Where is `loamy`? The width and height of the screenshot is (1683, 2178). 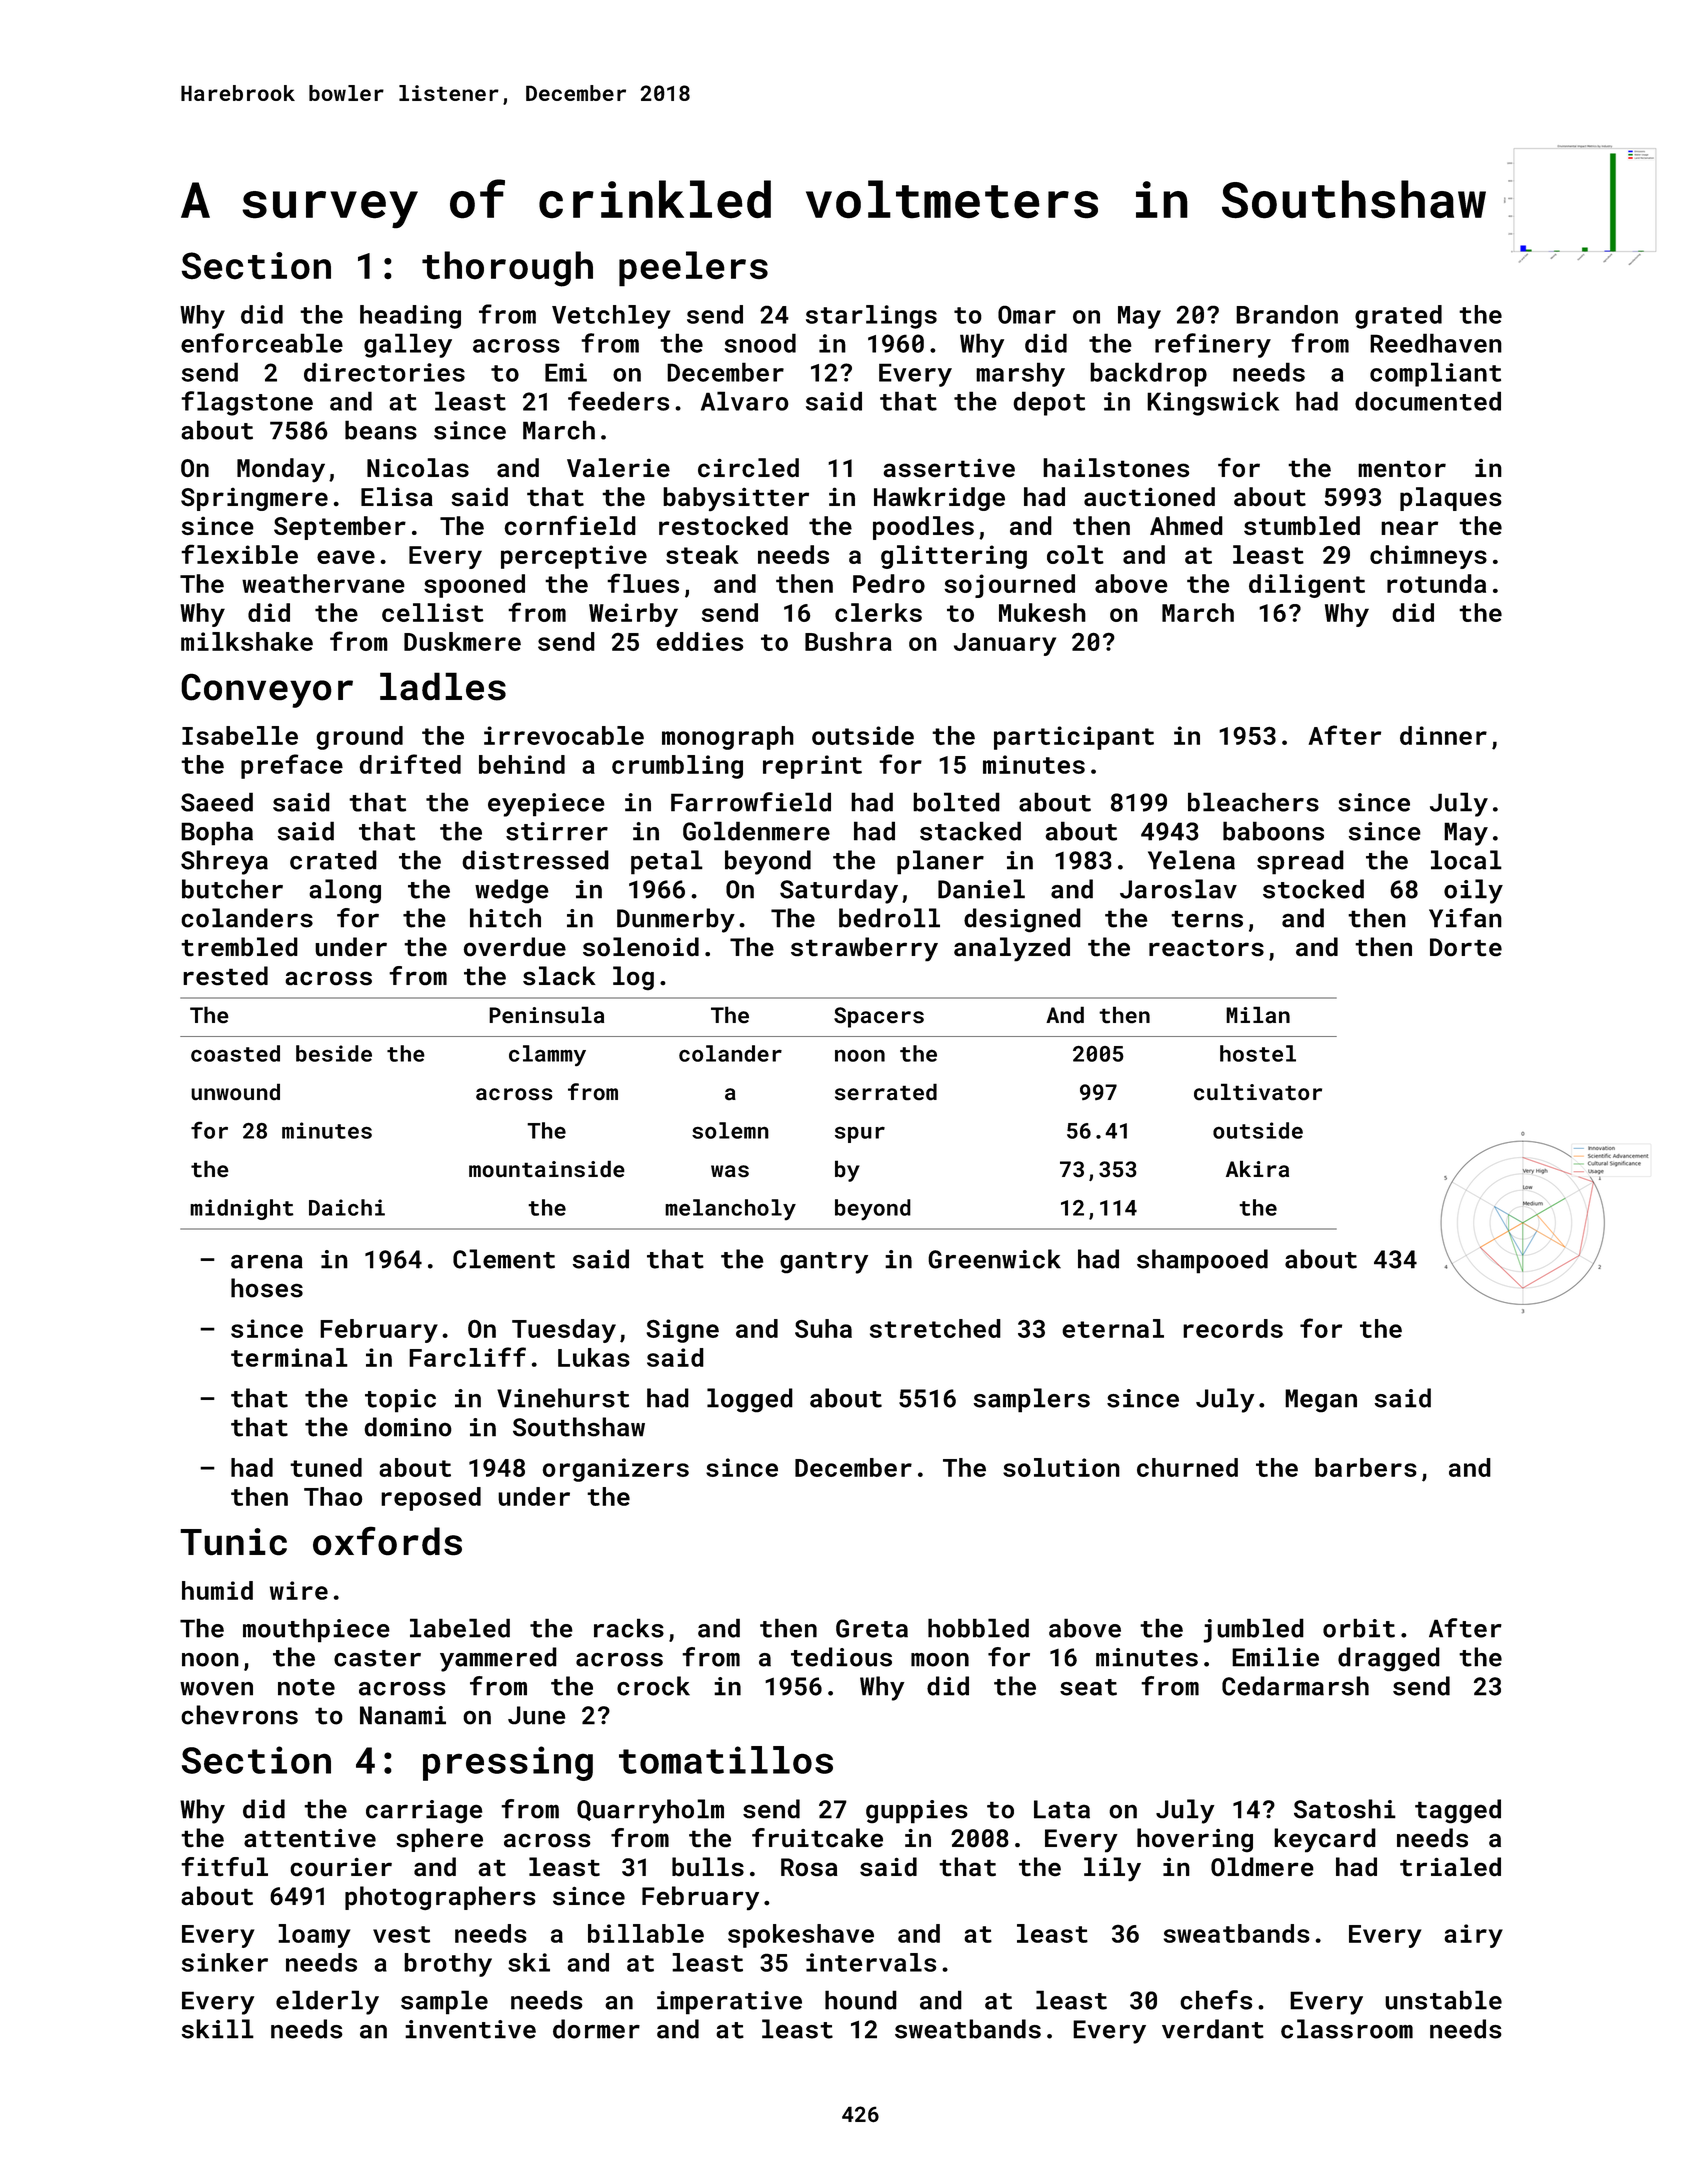 loamy is located at coordinates (314, 1936).
